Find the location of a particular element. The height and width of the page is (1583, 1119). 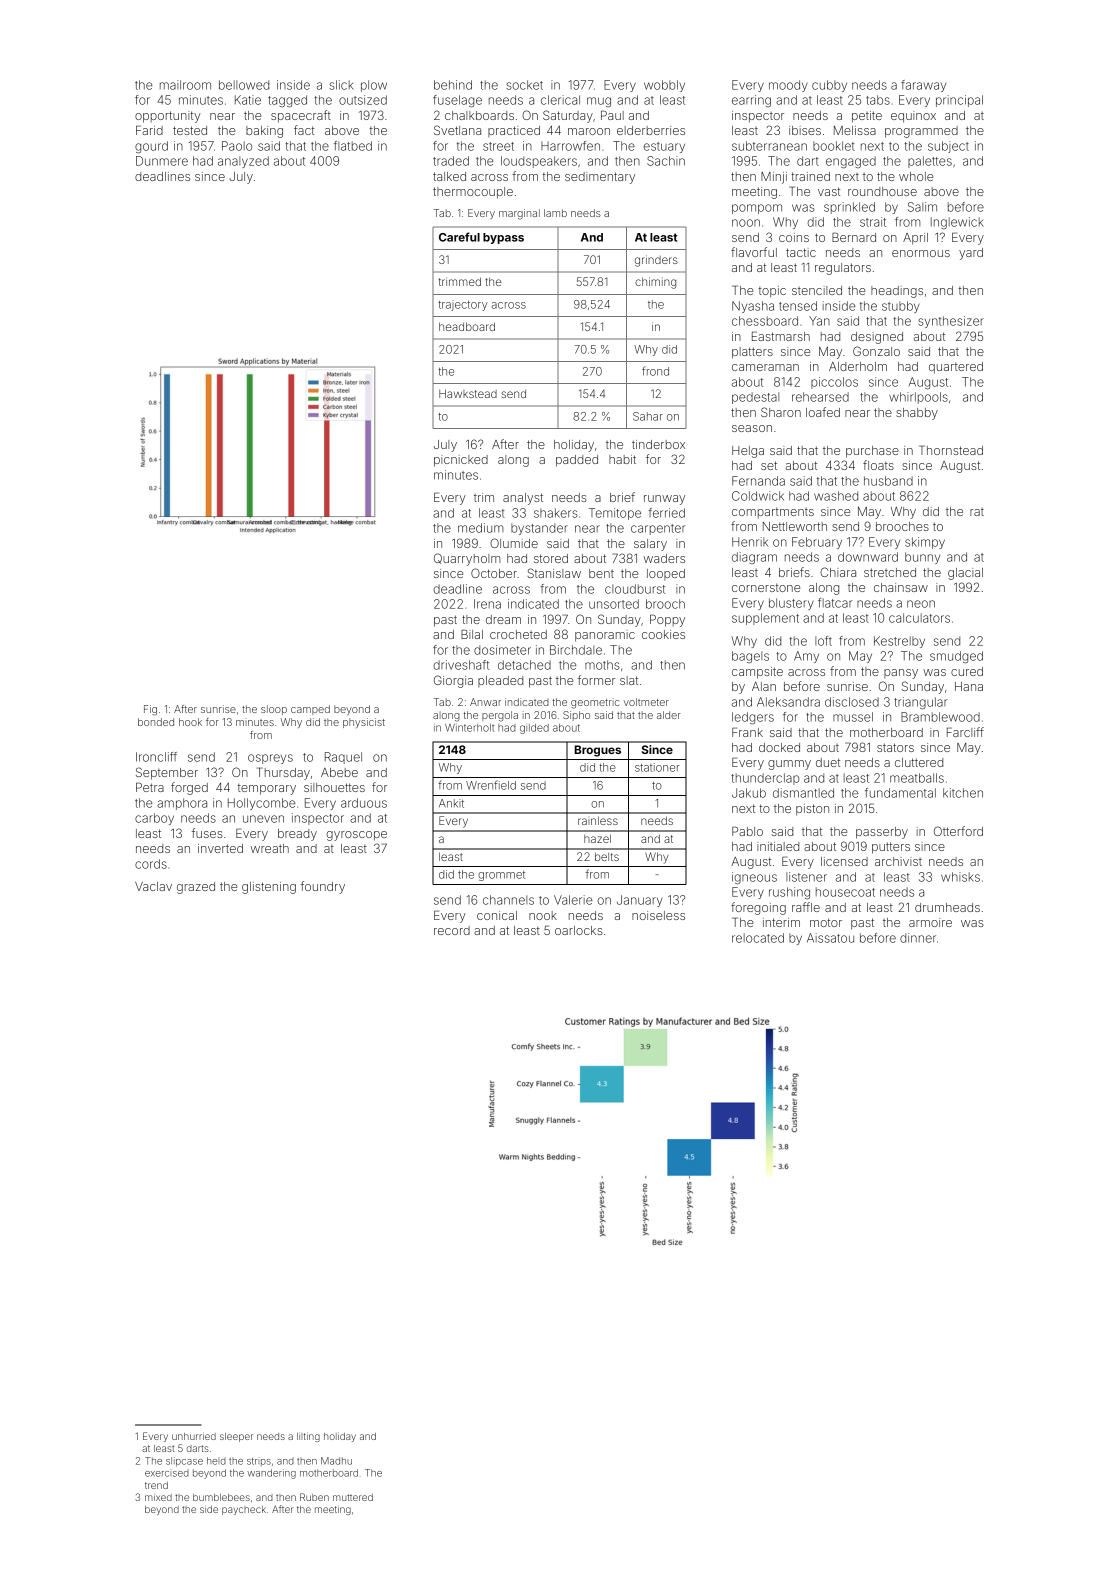

unhurried is located at coordinates (194, 1436).
